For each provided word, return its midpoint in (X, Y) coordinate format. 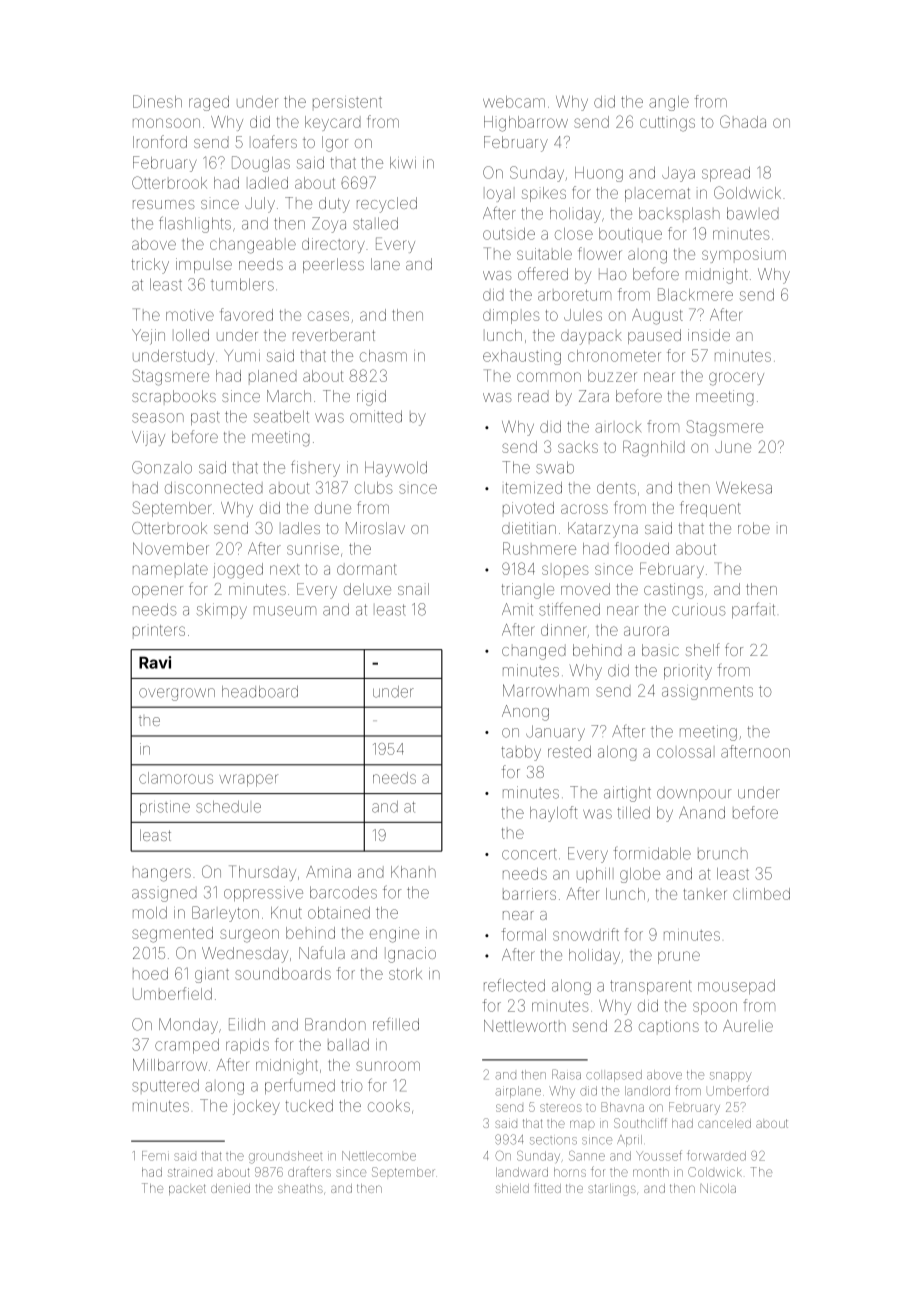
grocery (736, 379)
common (549, 377)
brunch (723, 855)
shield (512, 1188)
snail (413, 589)
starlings (612, 1190)
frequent (710, 509)
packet (187, 1189)
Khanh (413, 872)
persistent (347, 102)
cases (328, 316)
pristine (165, 809)
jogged (238, 571)
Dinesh (157, 101)
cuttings (667, 124)
